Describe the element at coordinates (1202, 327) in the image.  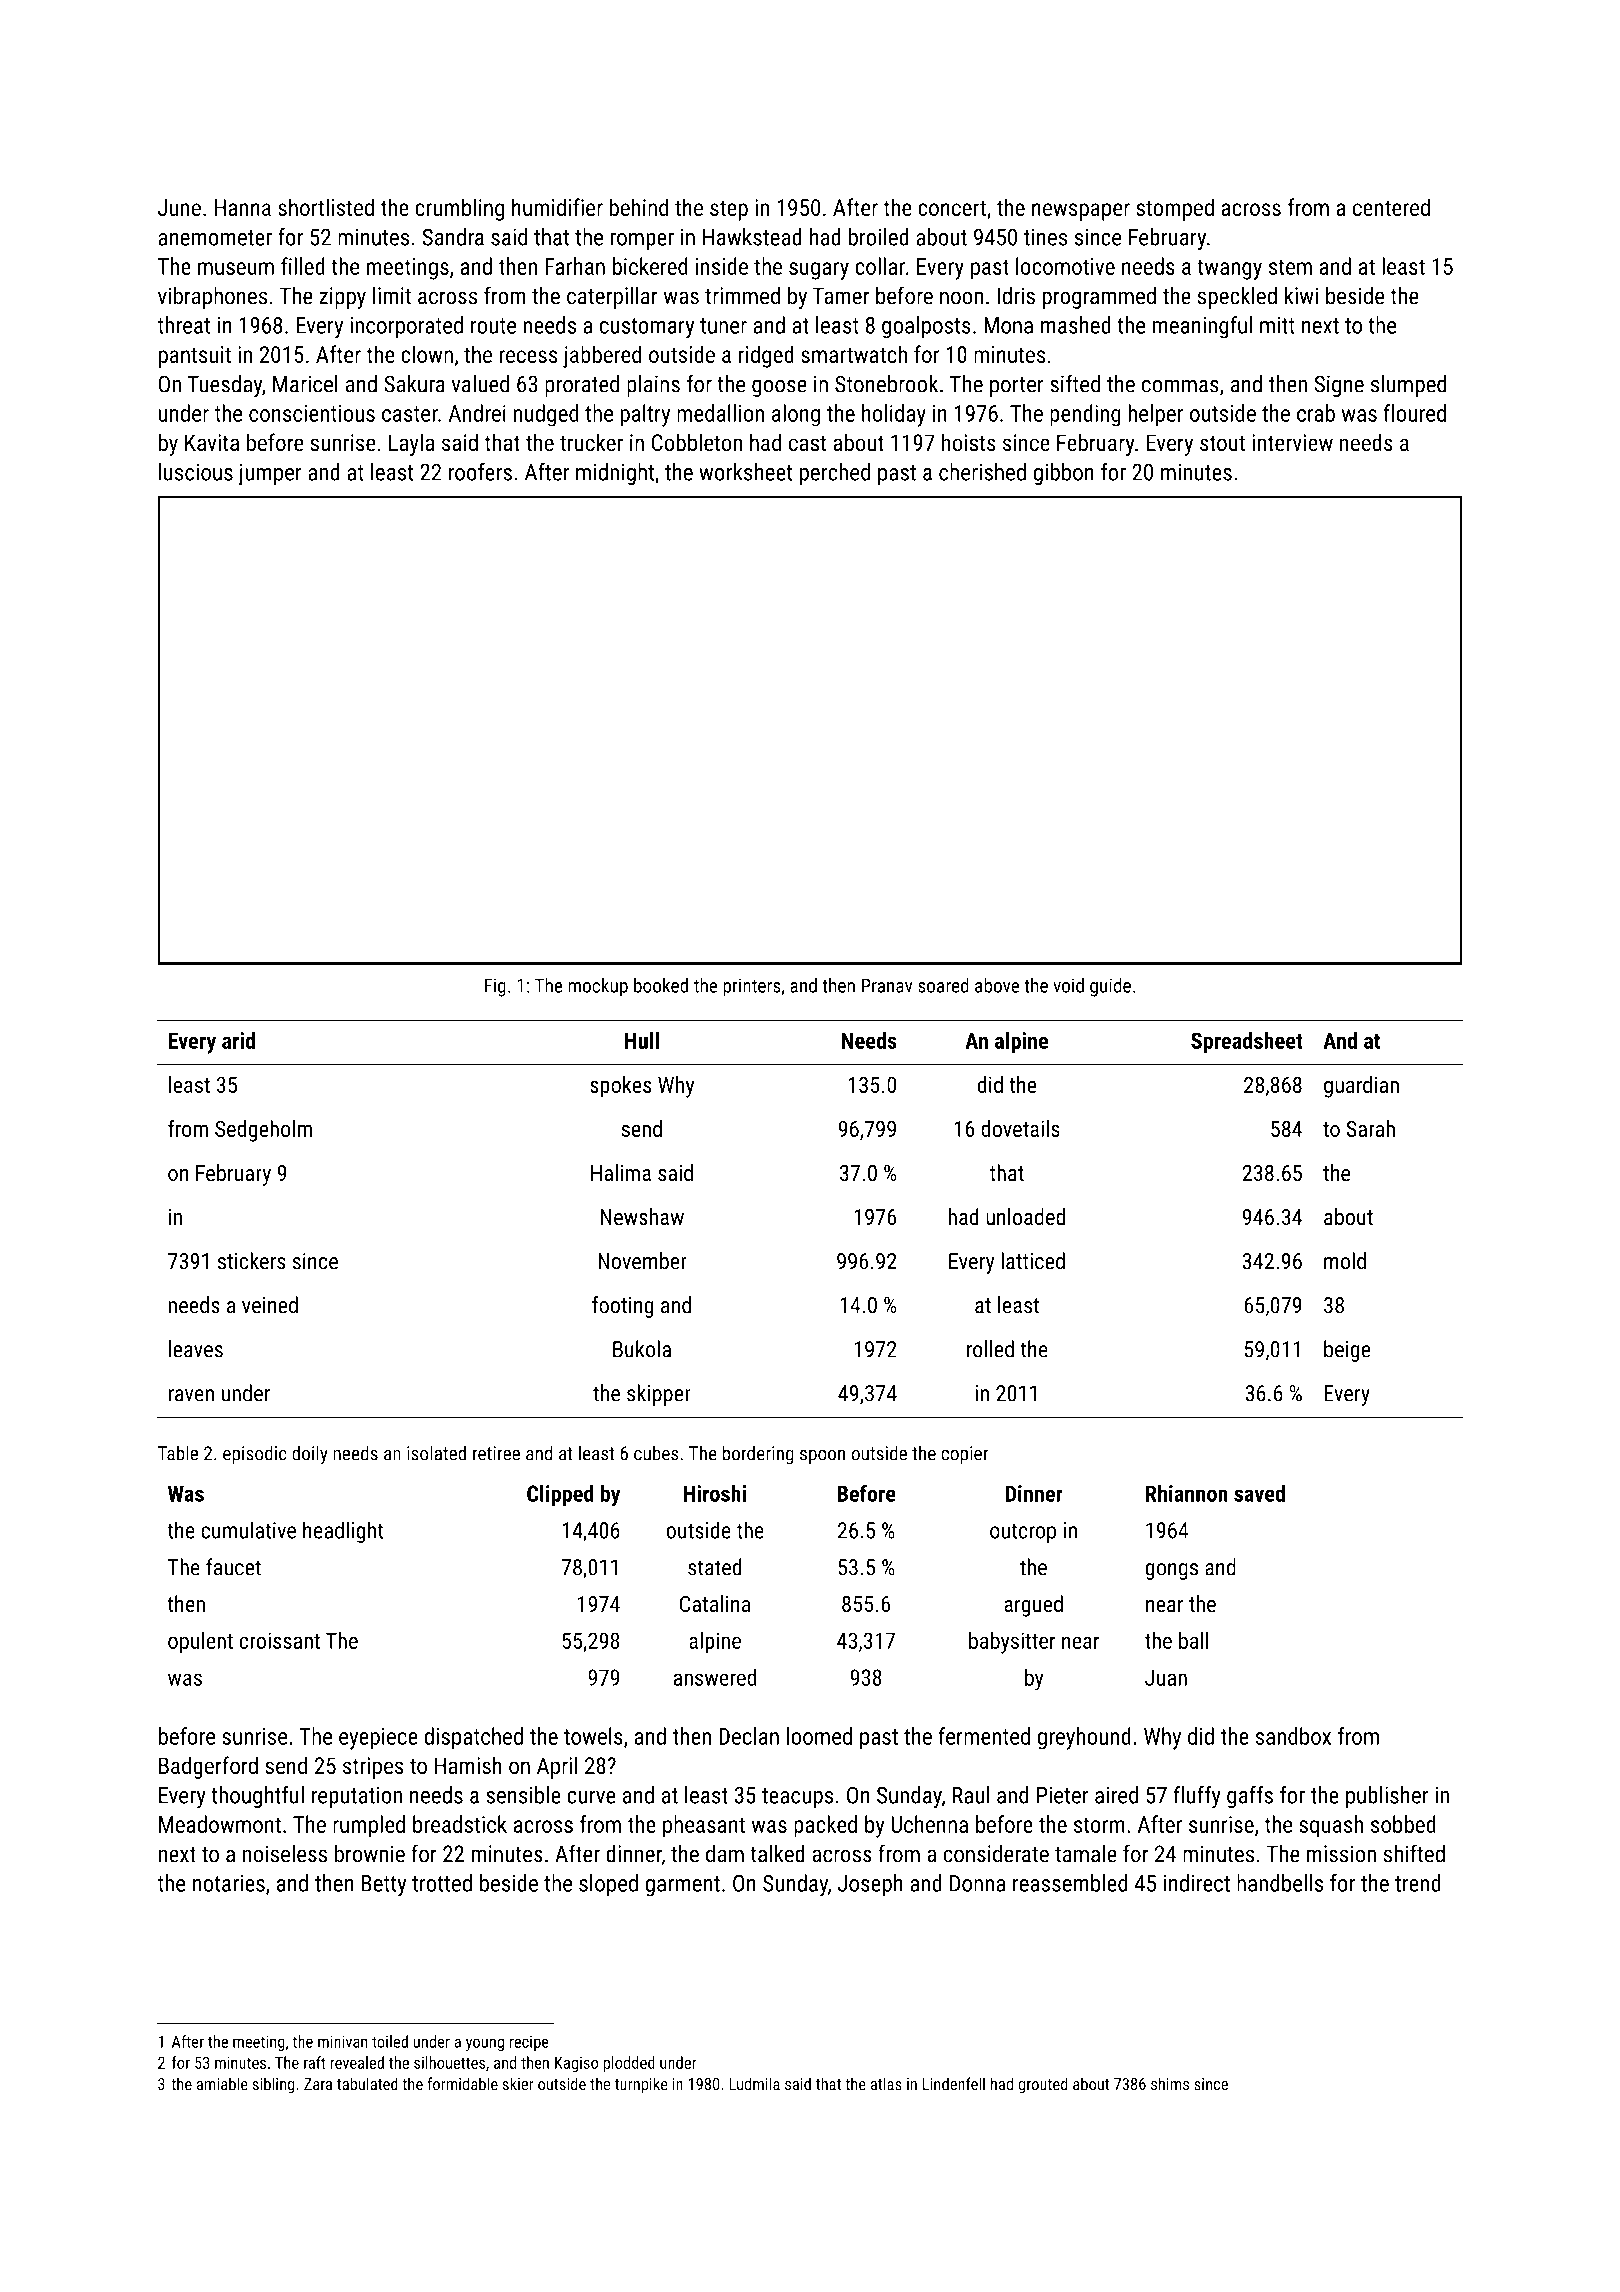
I see `meaningful` at that location.
